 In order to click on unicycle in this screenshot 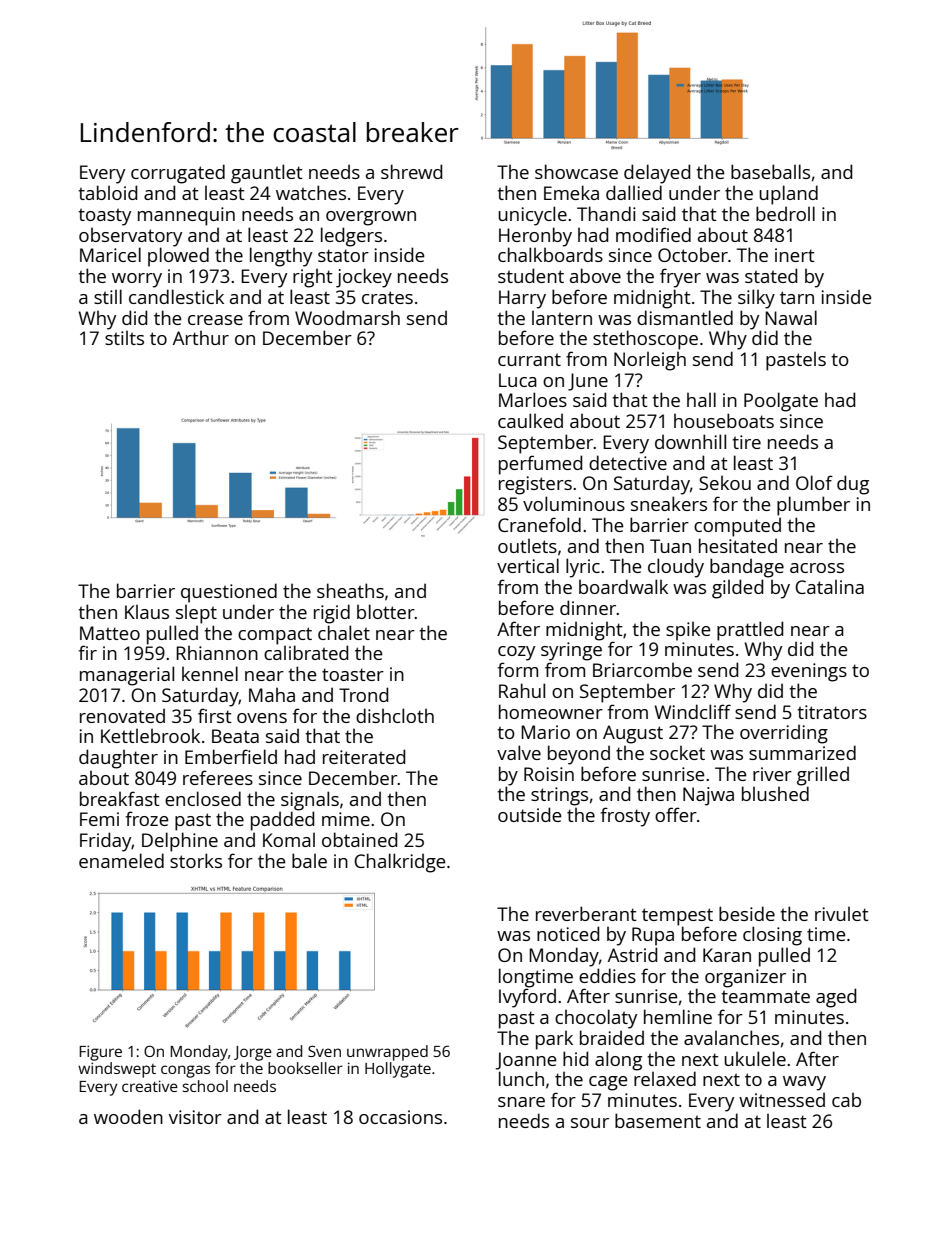, I will do `click(532, 216)`.
